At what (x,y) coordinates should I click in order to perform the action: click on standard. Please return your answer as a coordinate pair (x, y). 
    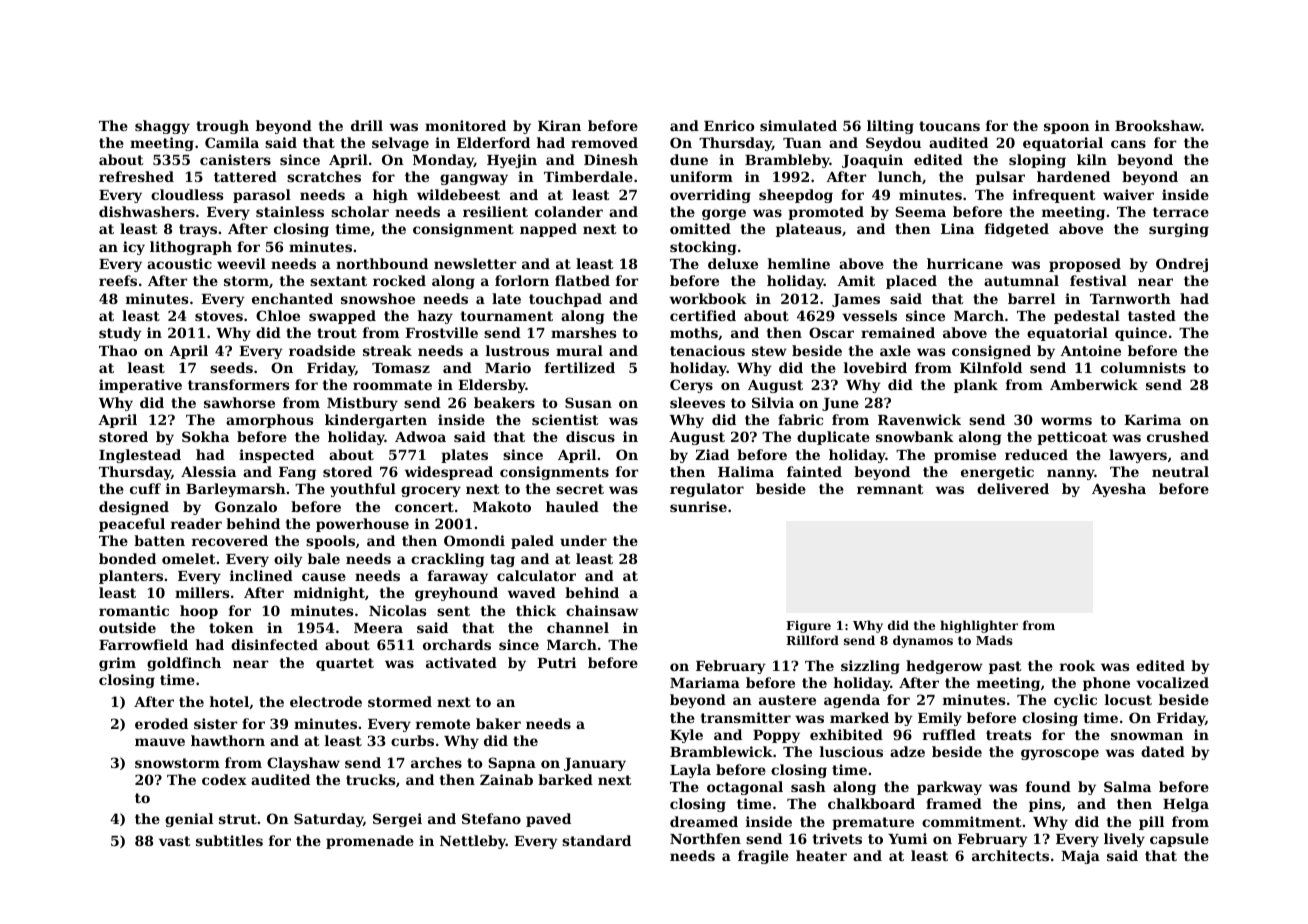
    Looking at the image, I should click on (596, 840).
